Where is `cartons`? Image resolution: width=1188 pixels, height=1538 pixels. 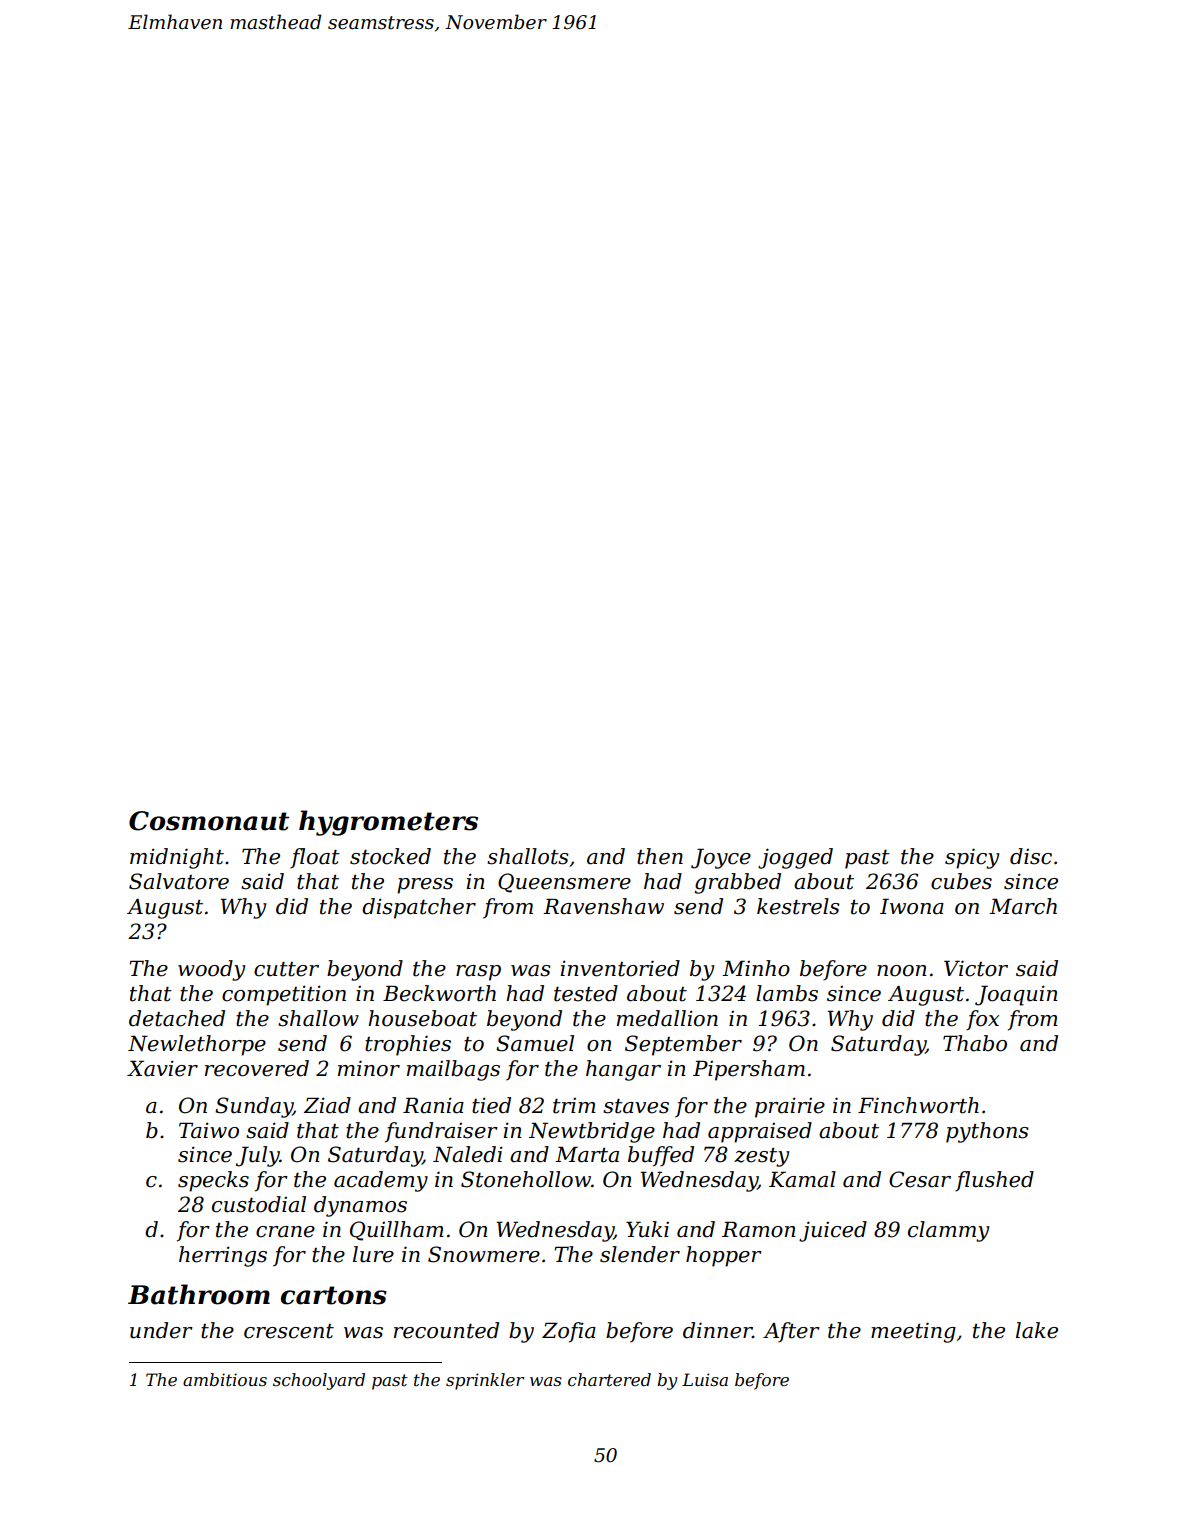
cartons is located at coordinates (334, 1295).
